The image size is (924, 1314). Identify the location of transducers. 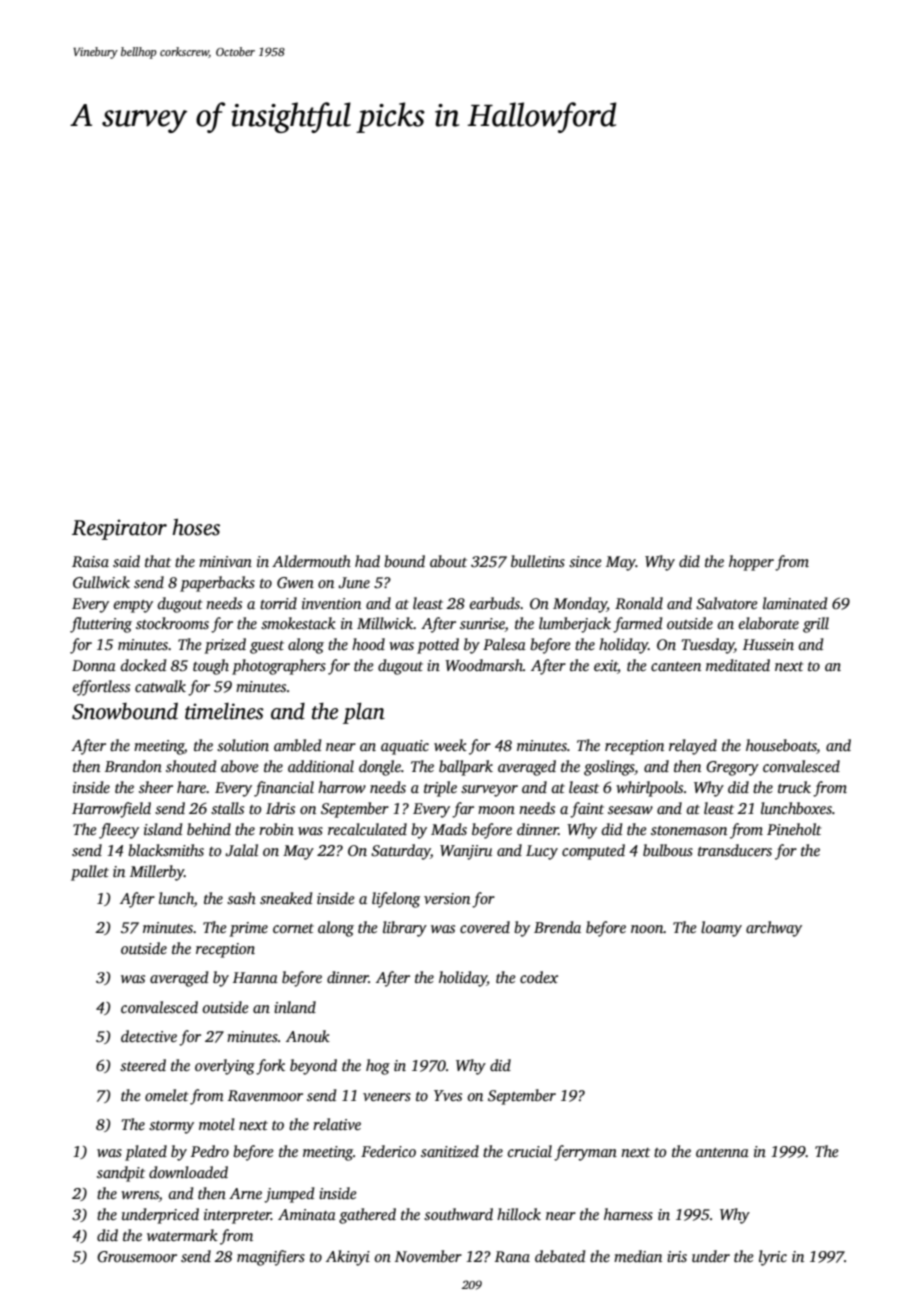
(735, 850).
